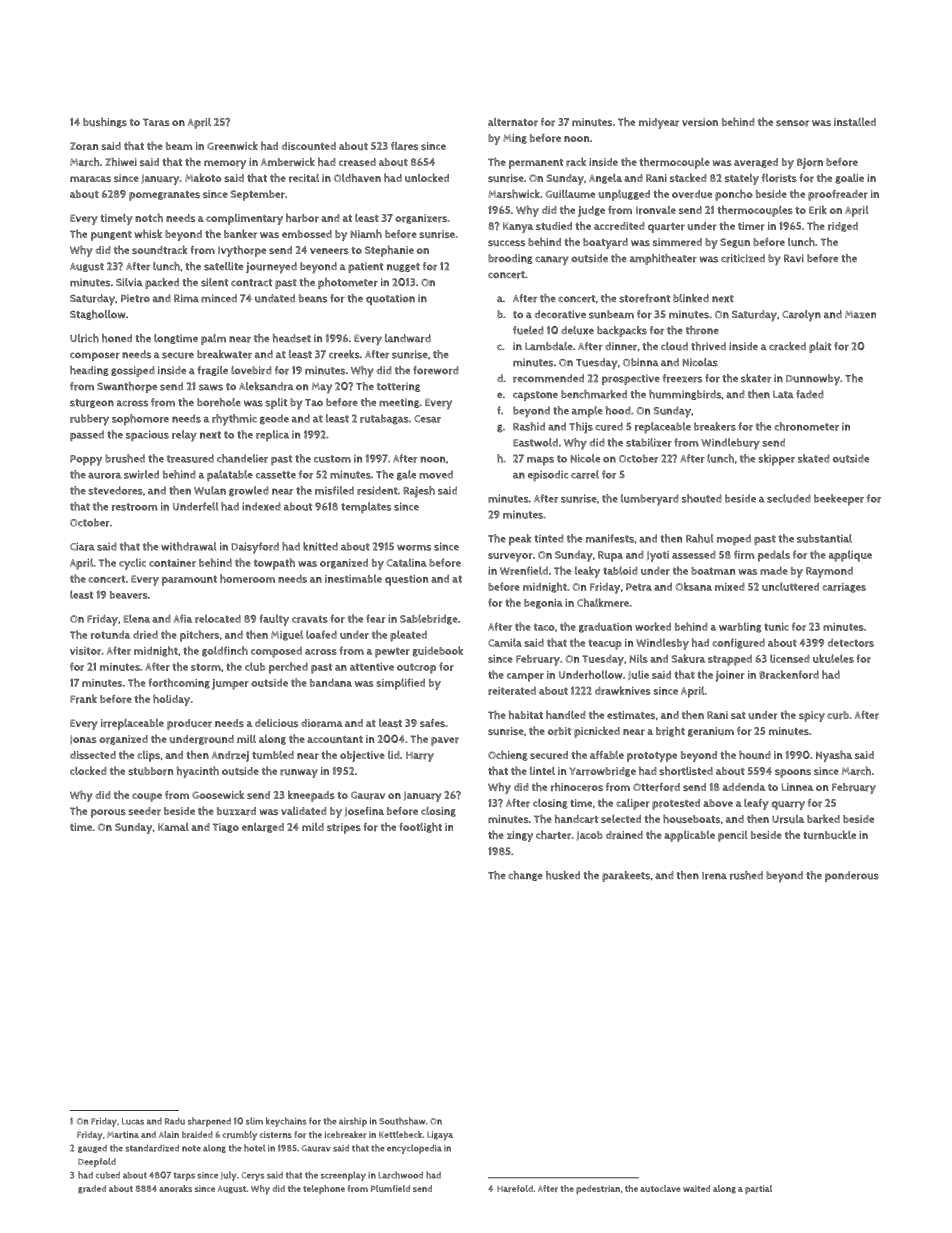 Image resolution: width=952 pixels, height=1233 pixels. I want to click on pungent, so click(111, 236).
